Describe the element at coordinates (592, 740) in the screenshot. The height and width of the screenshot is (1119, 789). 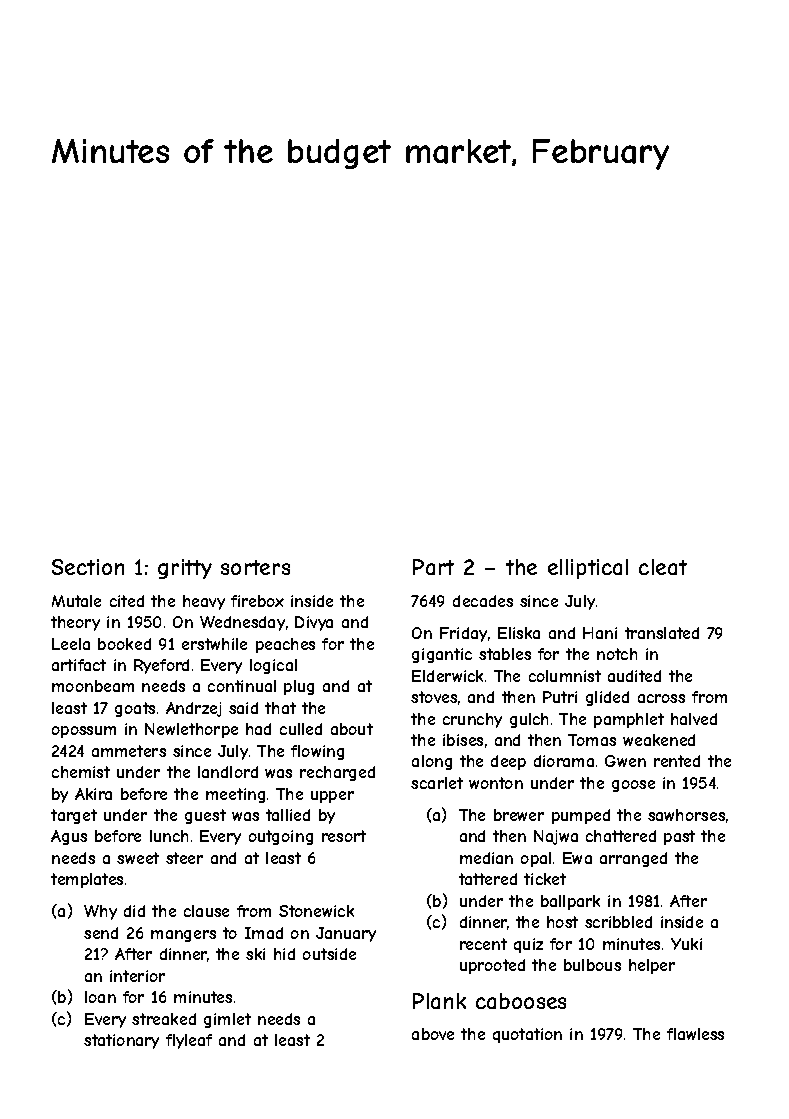
I see `Tomas` at that location.
